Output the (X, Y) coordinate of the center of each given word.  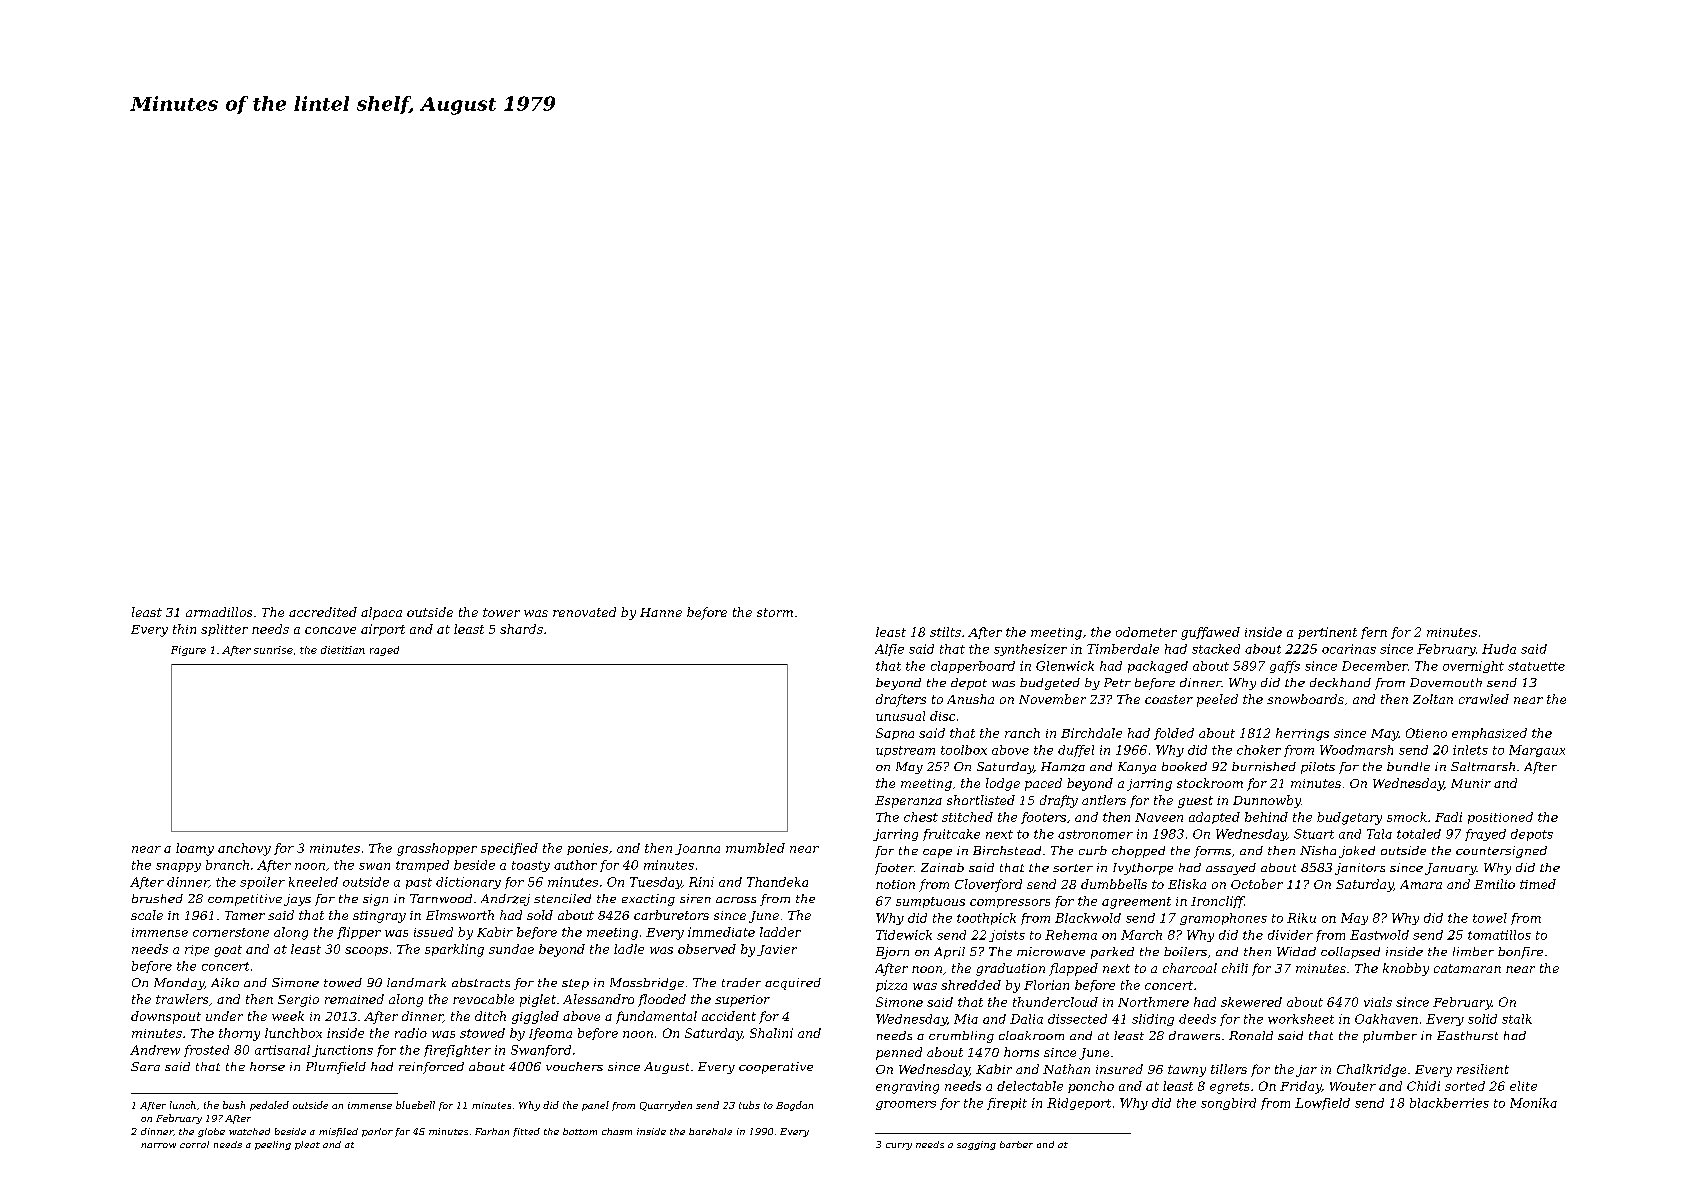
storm (775, 612)
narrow (158, 1145)
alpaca (381, 613)
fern (1374, 633)
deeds (1197, 1019)
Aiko (225, 982)
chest (921, 817)
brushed (157, 898)
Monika (1533, 1103)
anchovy (244, 849)
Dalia (1026, 1019)
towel (1490, 918)
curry (899, 1146)
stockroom (1210, 783)
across (736, 900)
